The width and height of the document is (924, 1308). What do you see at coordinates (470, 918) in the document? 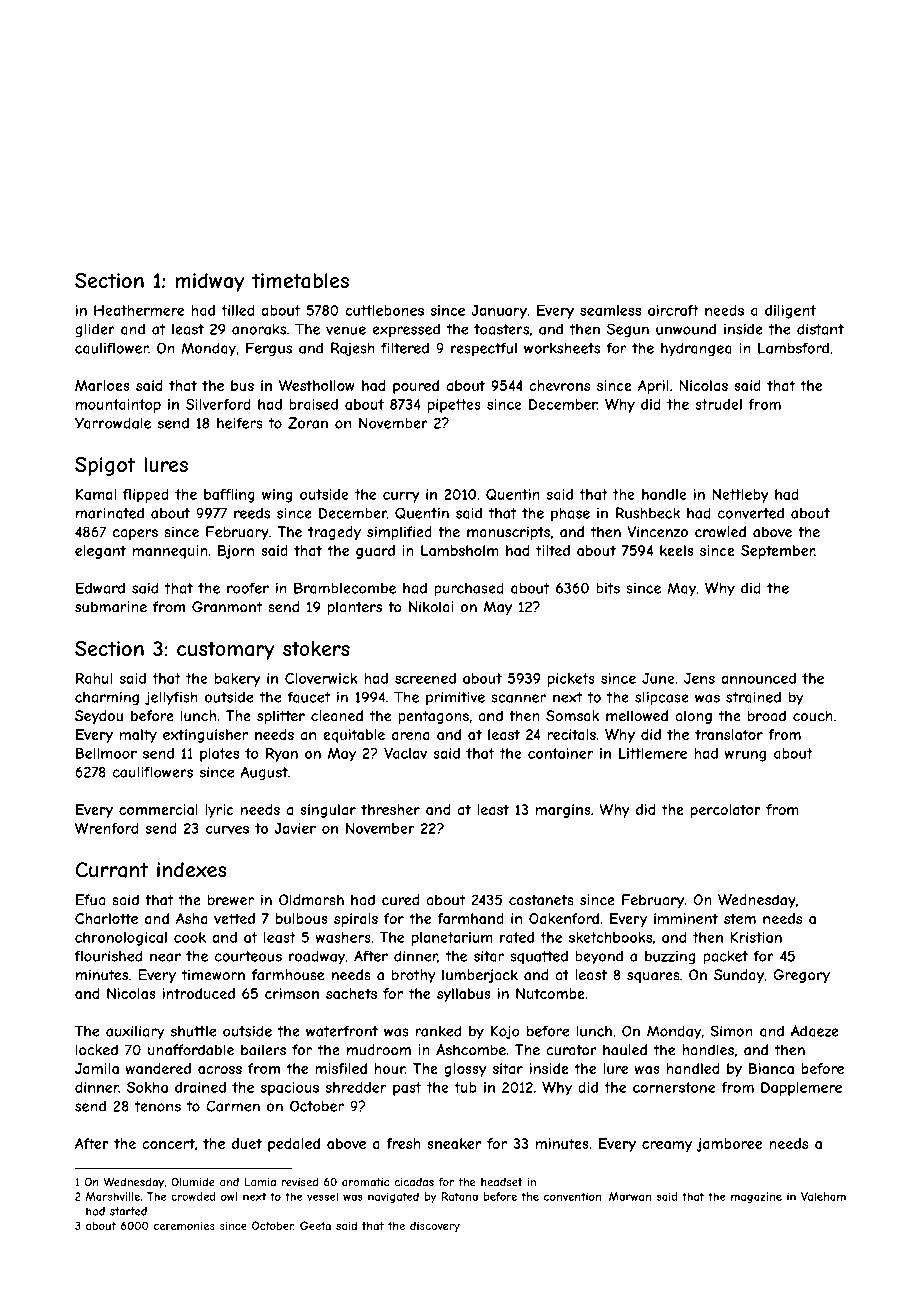
I see `farmhand` at bounding box center [470, 918].
